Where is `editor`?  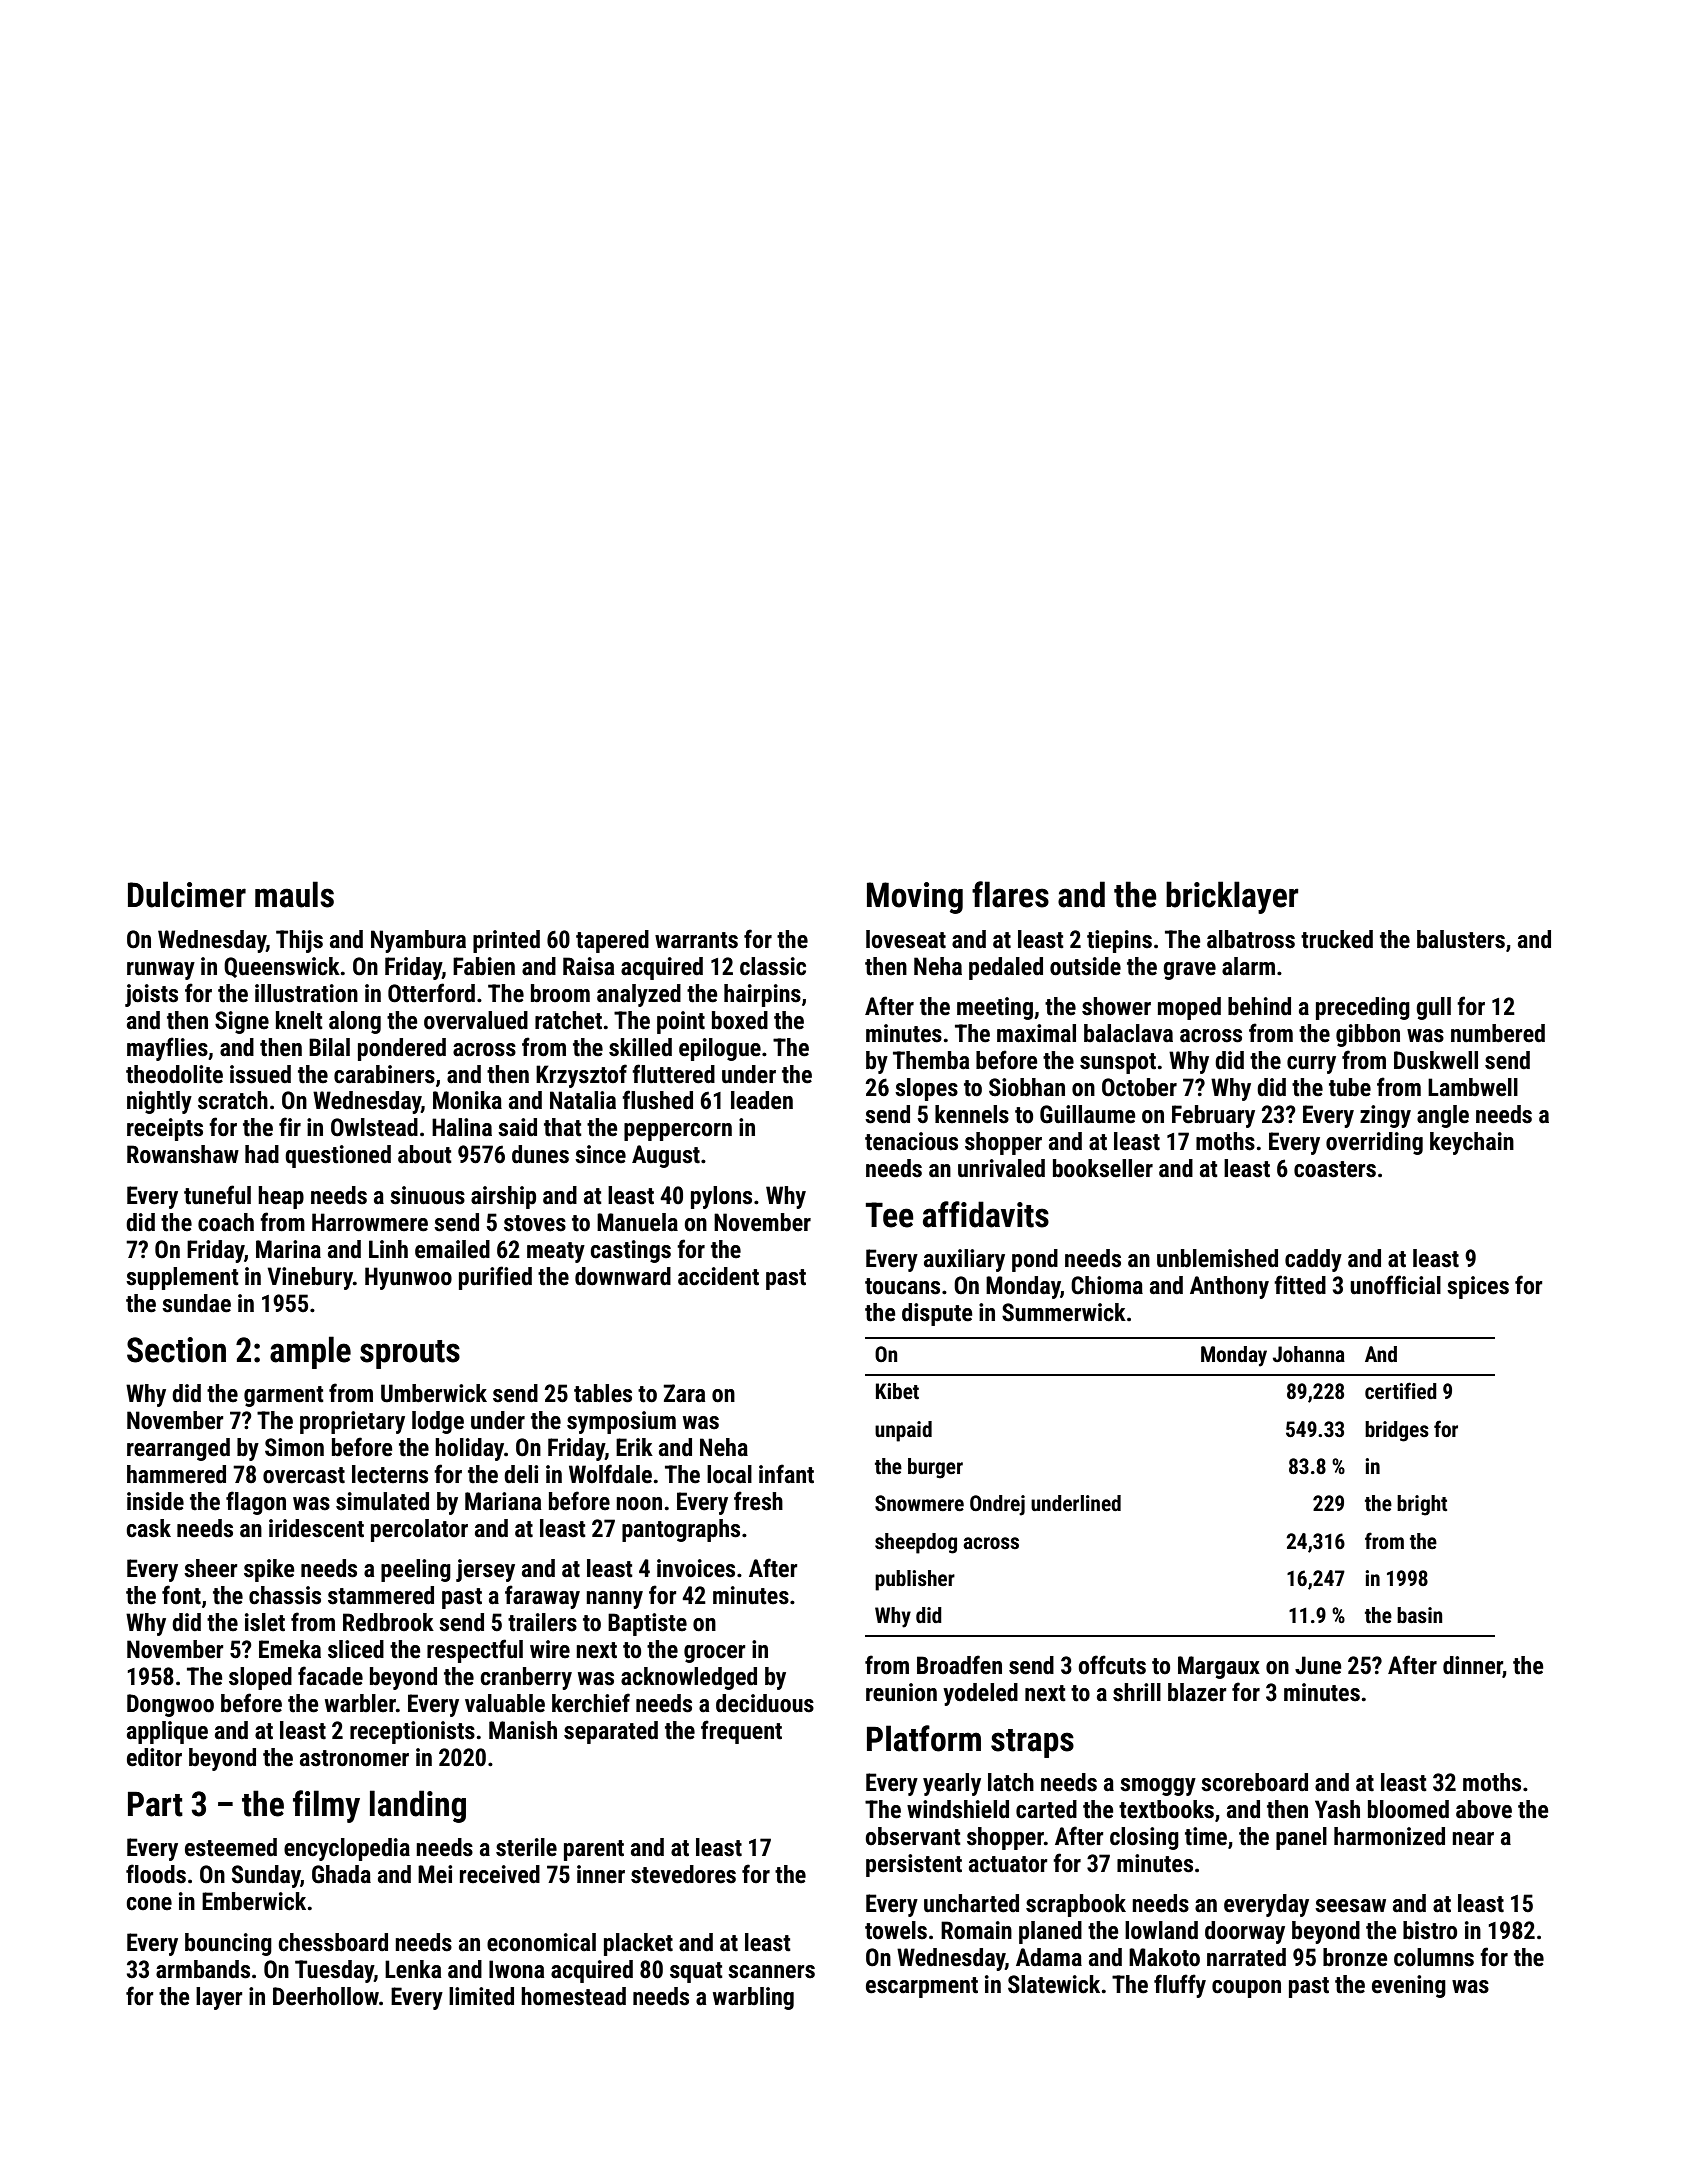
editor is located at coordinates (154, 1757).
